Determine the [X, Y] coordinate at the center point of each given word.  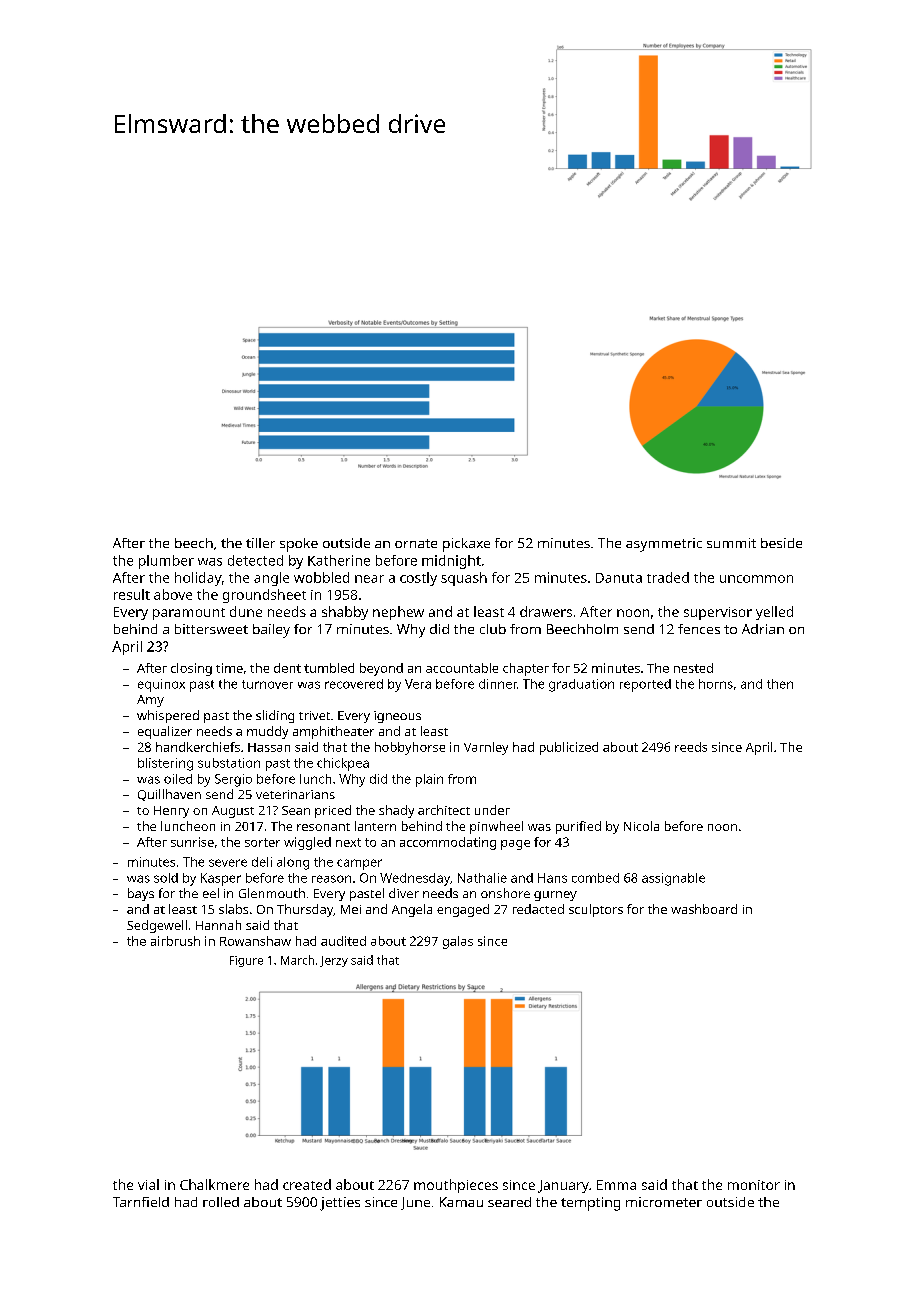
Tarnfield [141, 1202]
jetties [340, 1204]
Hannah [218, 925]
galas [458, 942]
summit [731, 543]
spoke [299, 545]
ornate [416, 543]
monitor [754, 1185]
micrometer [664, 1202]
